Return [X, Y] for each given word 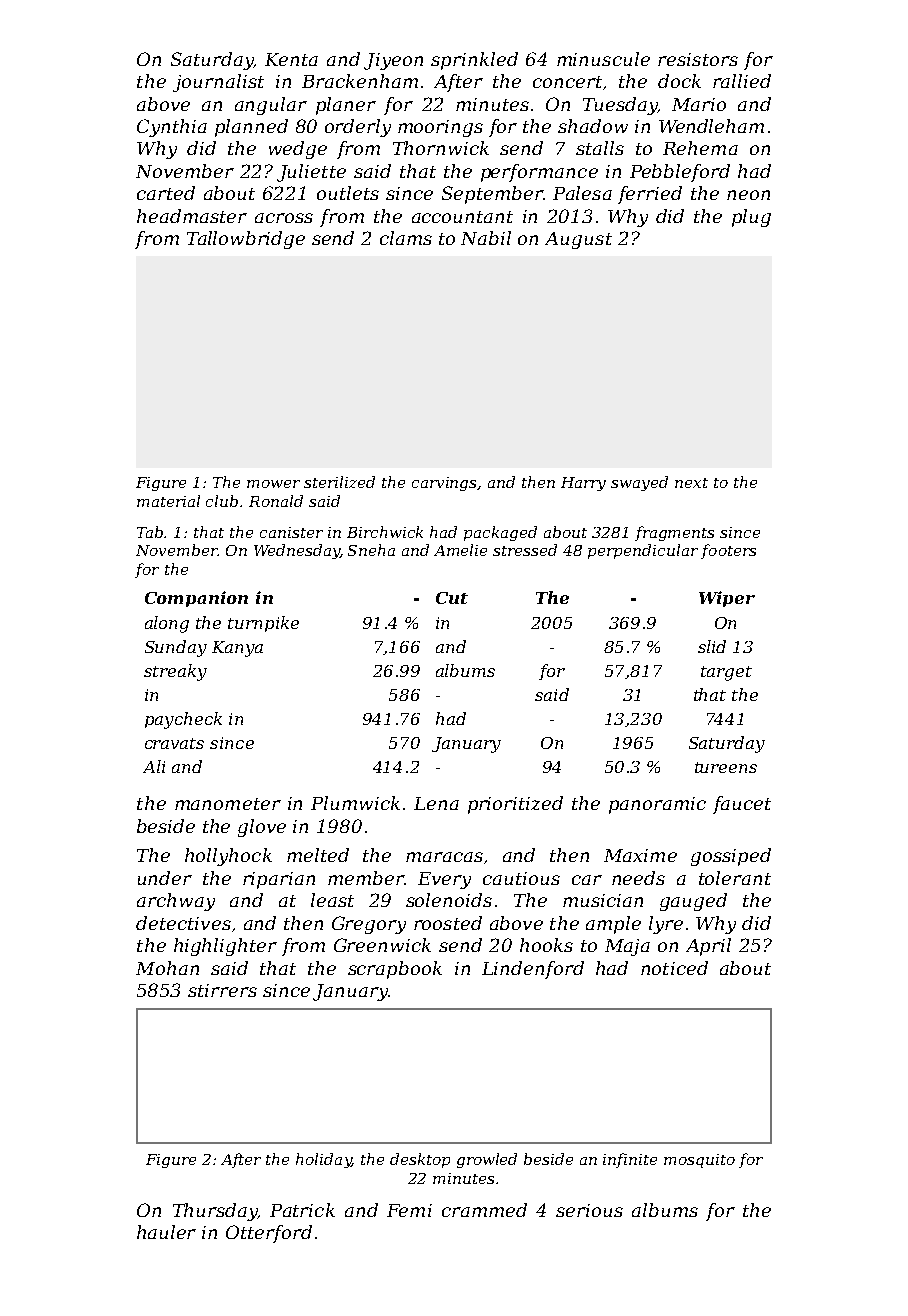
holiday [323, 1160]
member [366, 878]
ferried [650, 195]
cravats [174, 743]
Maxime [640, 855]
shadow [593, 126]
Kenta [291, 59]
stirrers [222, 990]
